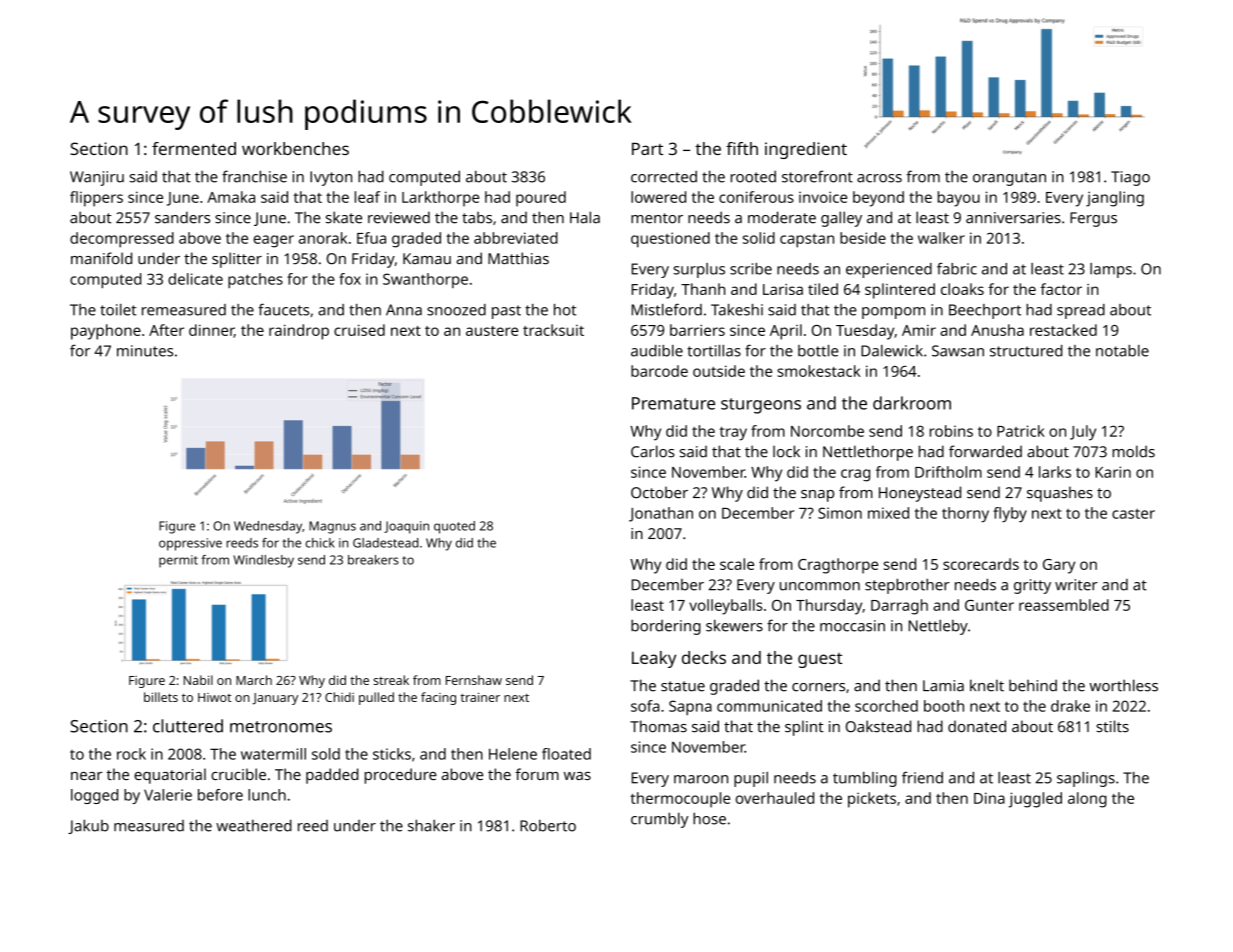 This screenshot has width=1233, height=952. I want to click on storefront, so click(817, 176).
